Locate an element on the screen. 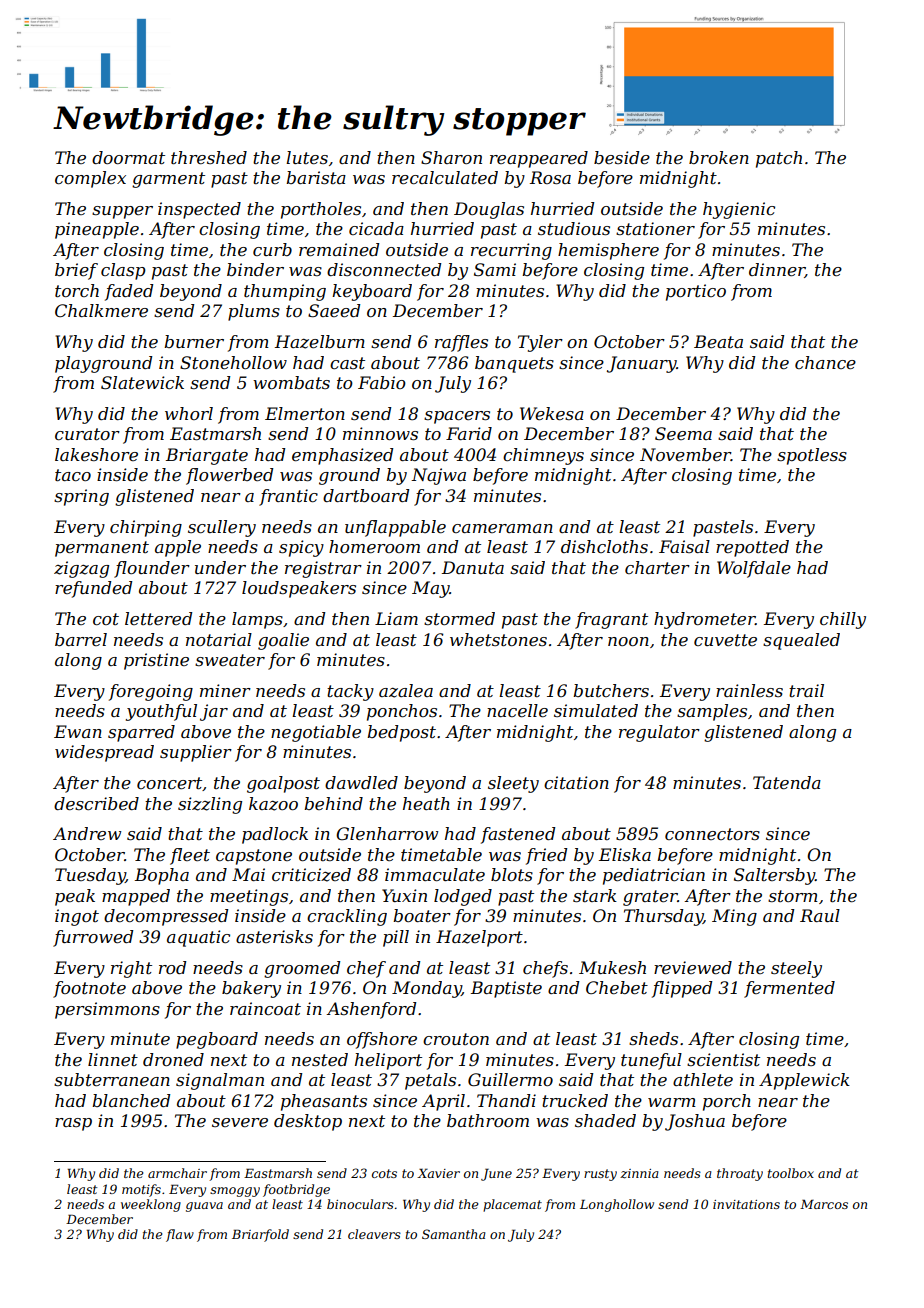 This screenshot has width=924, height=1308. pill is located at coordinates (396, 938).
